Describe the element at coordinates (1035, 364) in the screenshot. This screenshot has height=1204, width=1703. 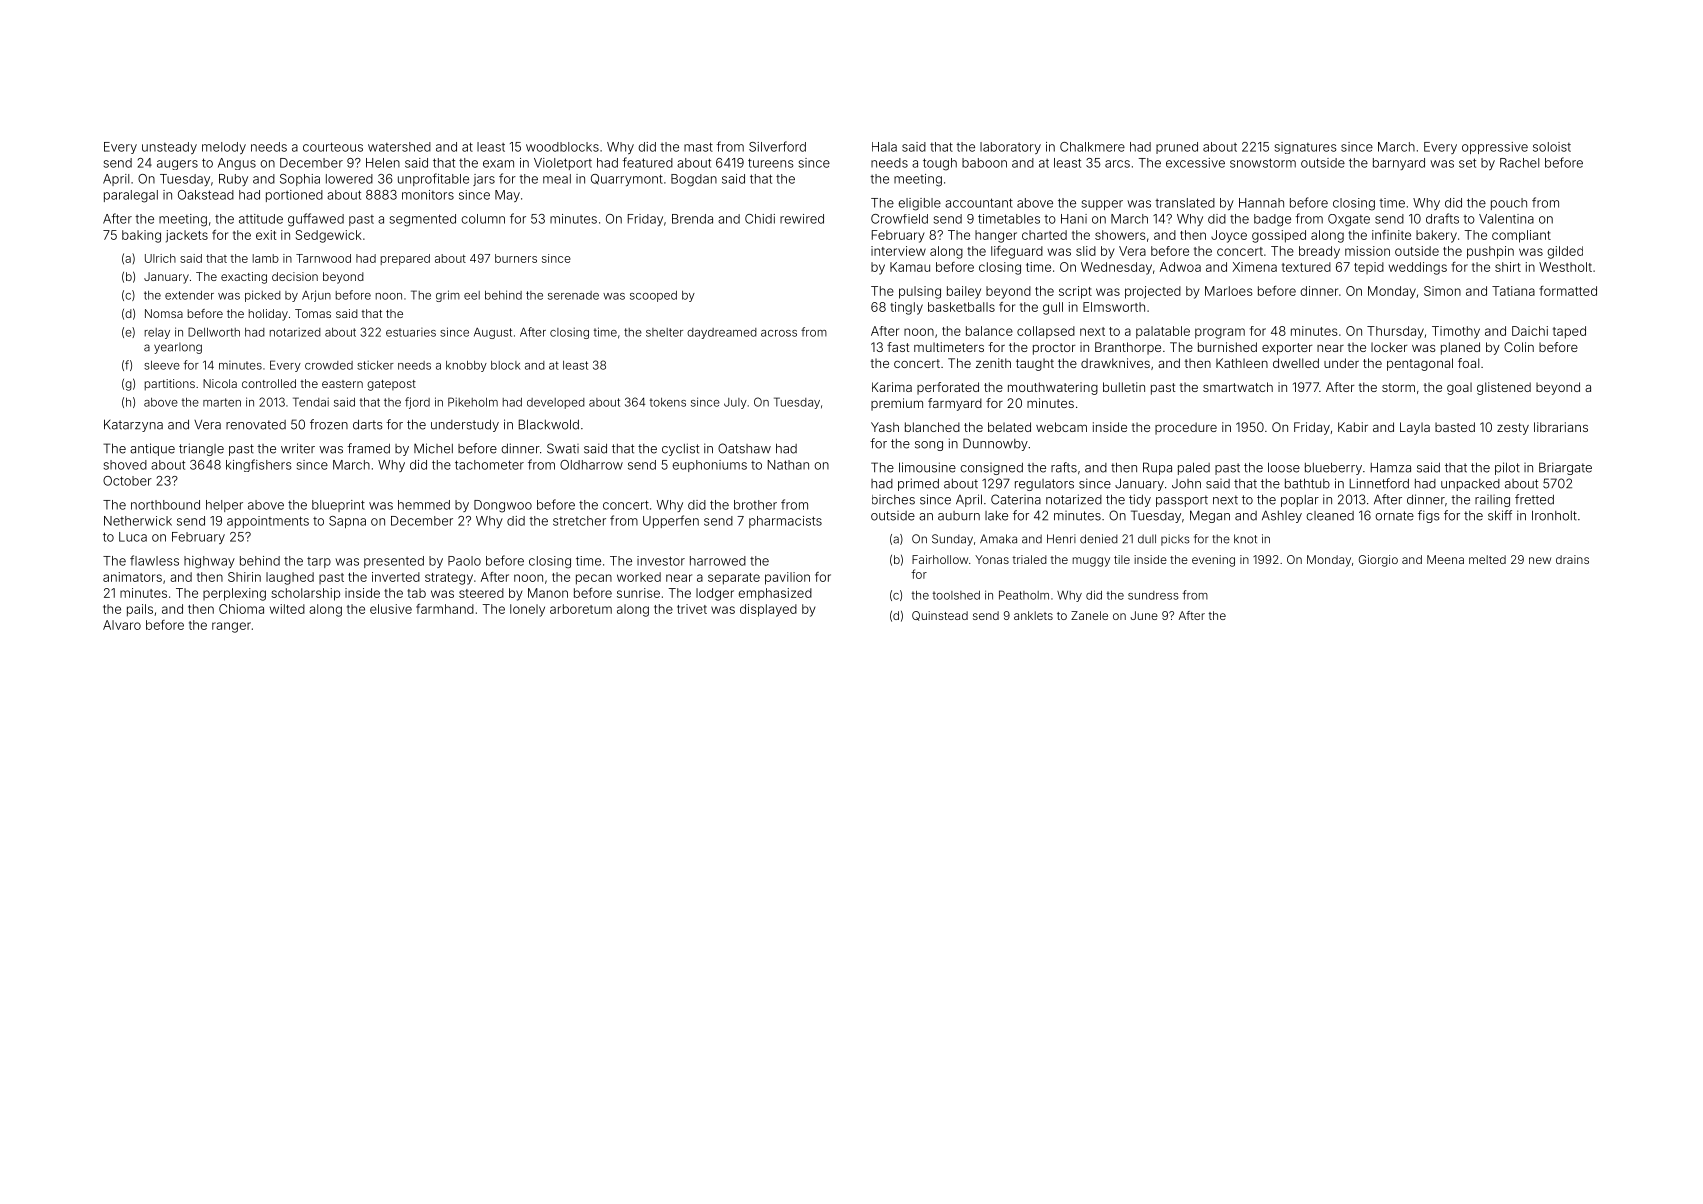
I see `taught` at that location.
